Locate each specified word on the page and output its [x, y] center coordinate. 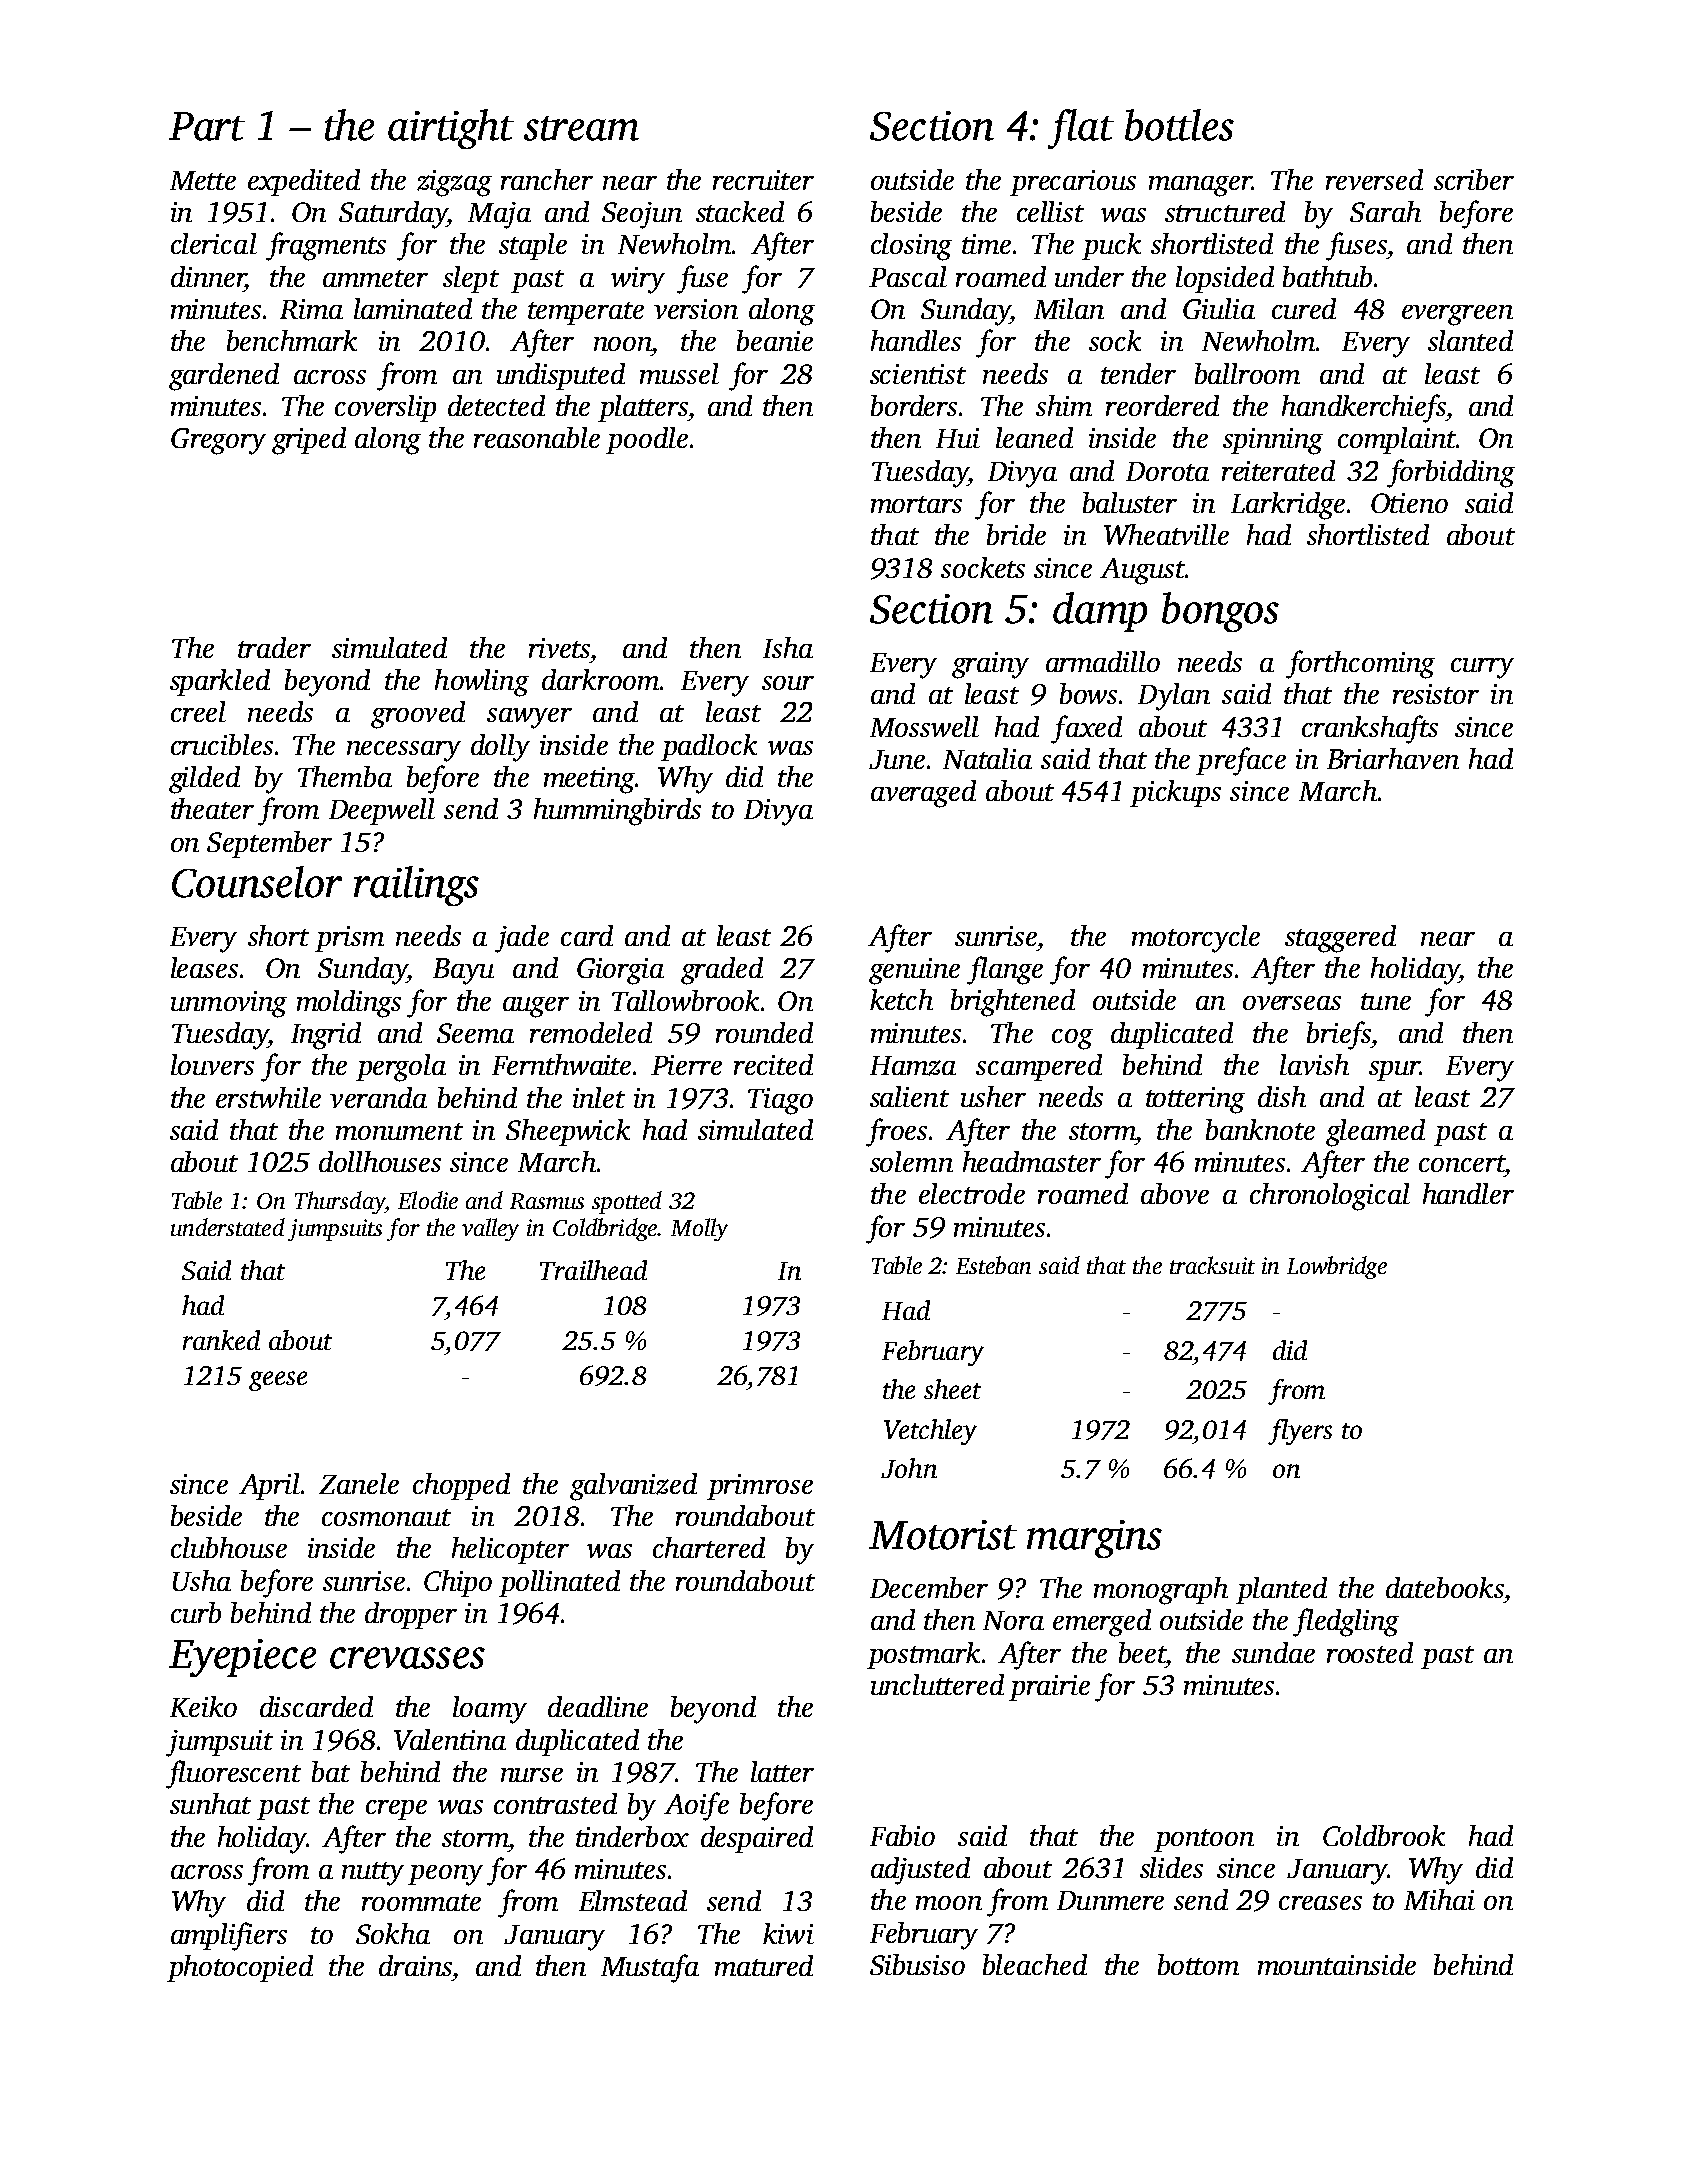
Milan [1069, 308]
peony [445, 1875]
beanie [775, 340]
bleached [1035, 1964]
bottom [1198, 1964]
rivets [559, 648]
